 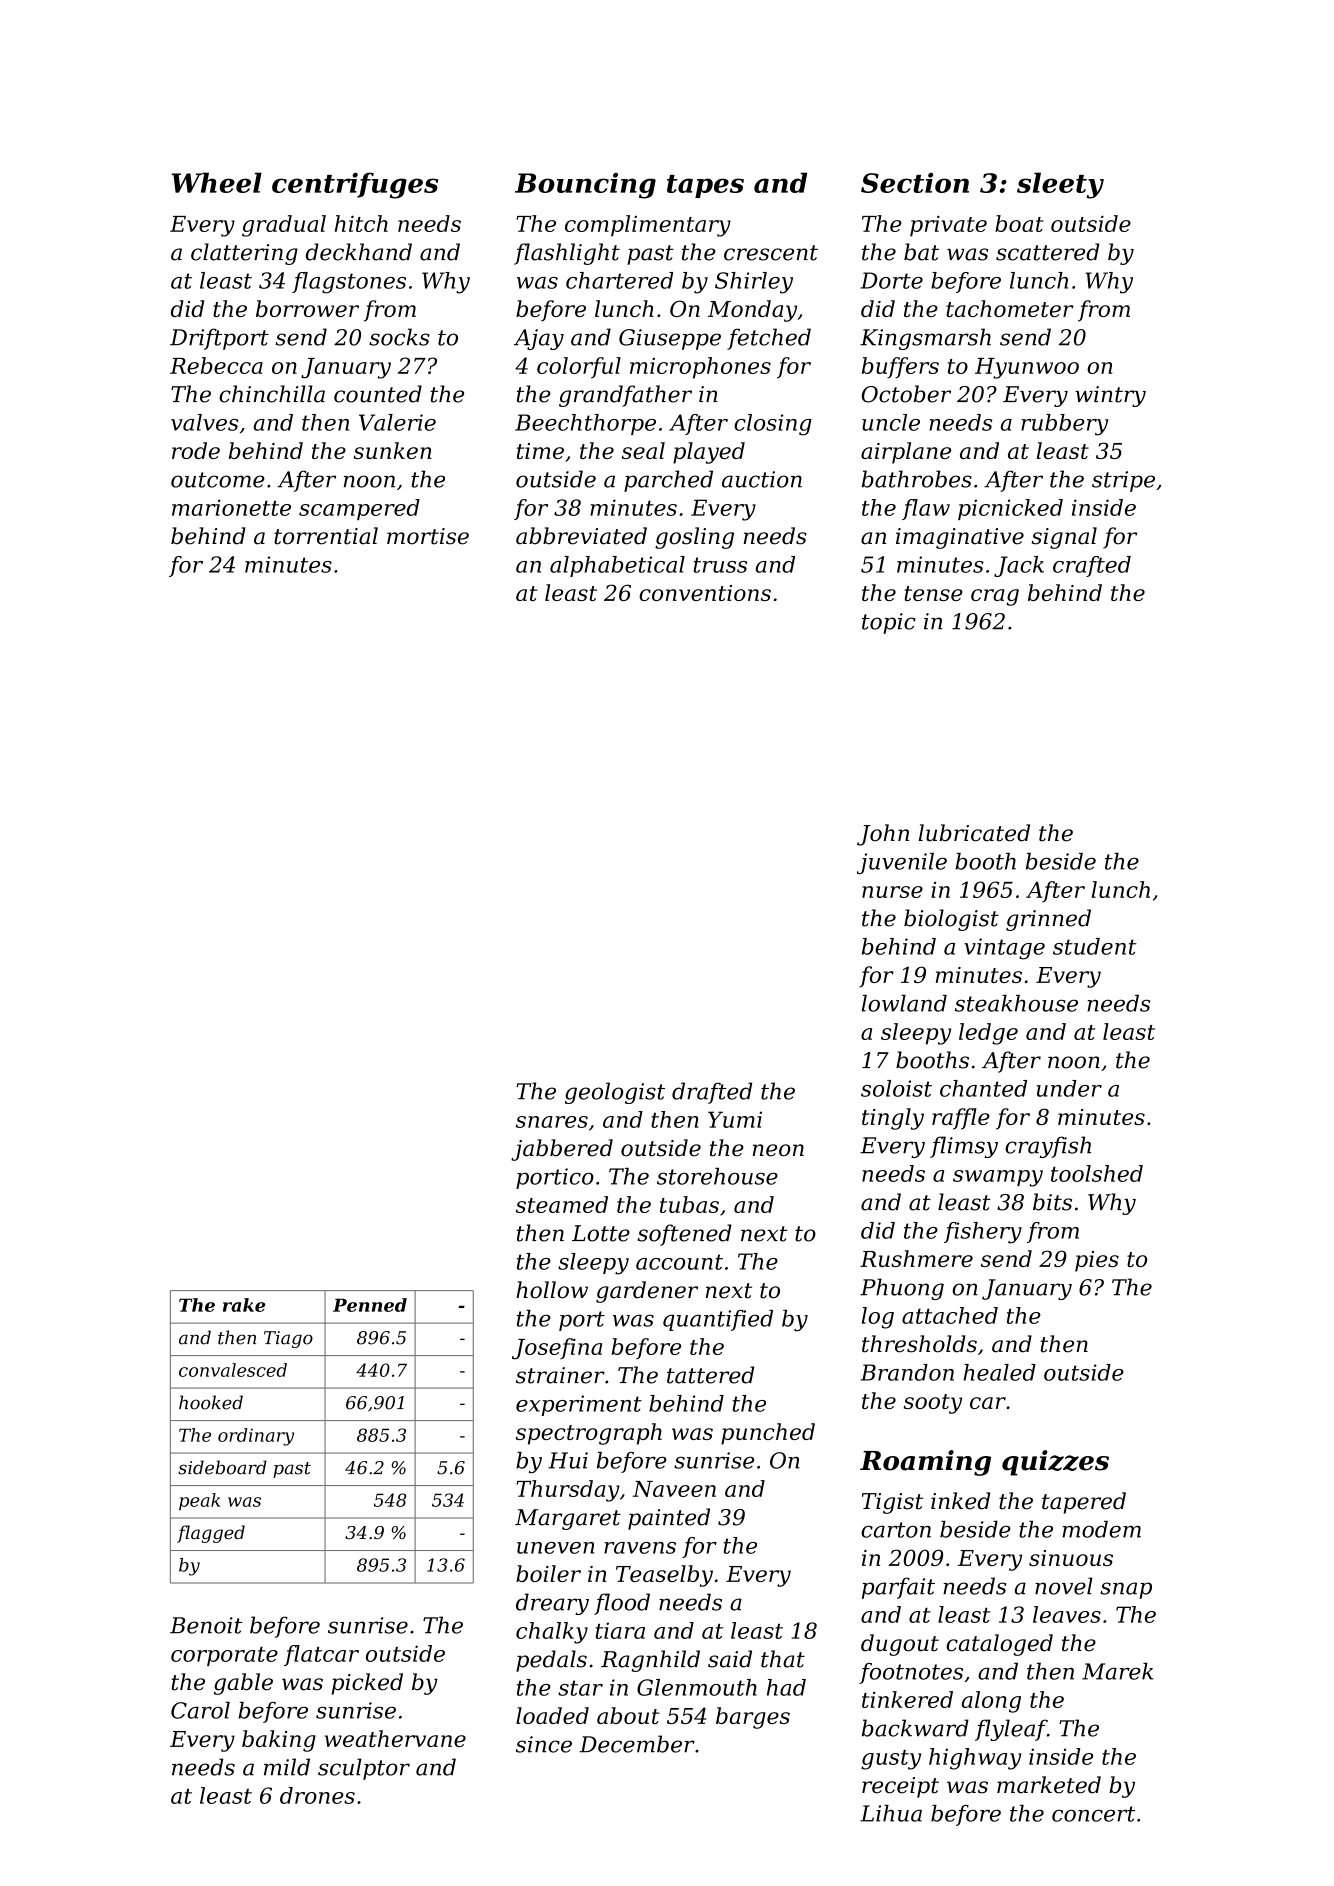 I want to click on Rebecca, so click(x=216, y=365).
